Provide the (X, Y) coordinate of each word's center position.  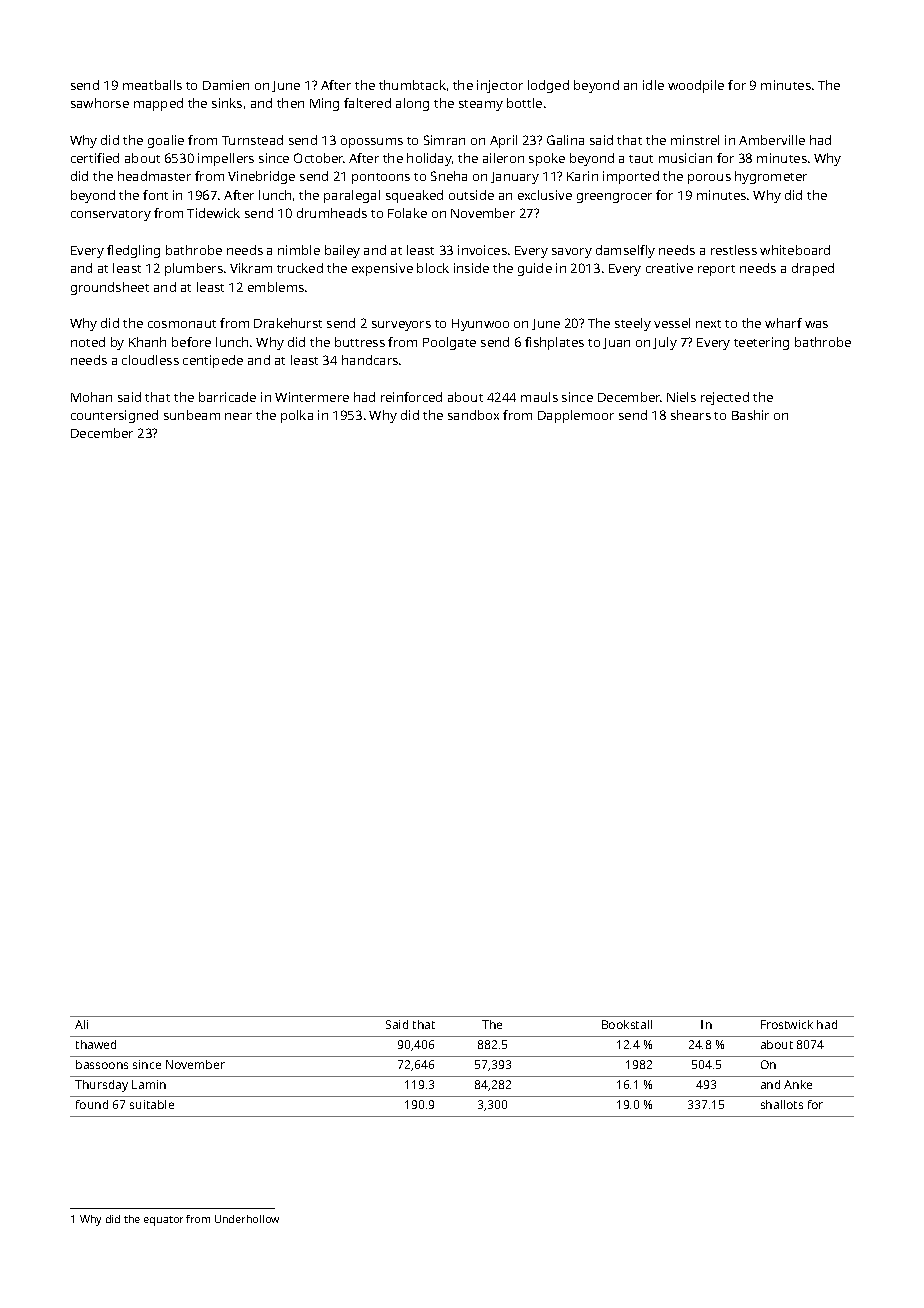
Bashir (750, 415)
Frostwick (787, 1024)
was (816, 324)
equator (163, 1221)
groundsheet (110, 288)
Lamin (149, 1084)
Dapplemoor (576, 416)
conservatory (111, 215)
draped (813, 269)
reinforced (411, 397)
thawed (96, 1044)
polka (297, 416)
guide (535, 269)
